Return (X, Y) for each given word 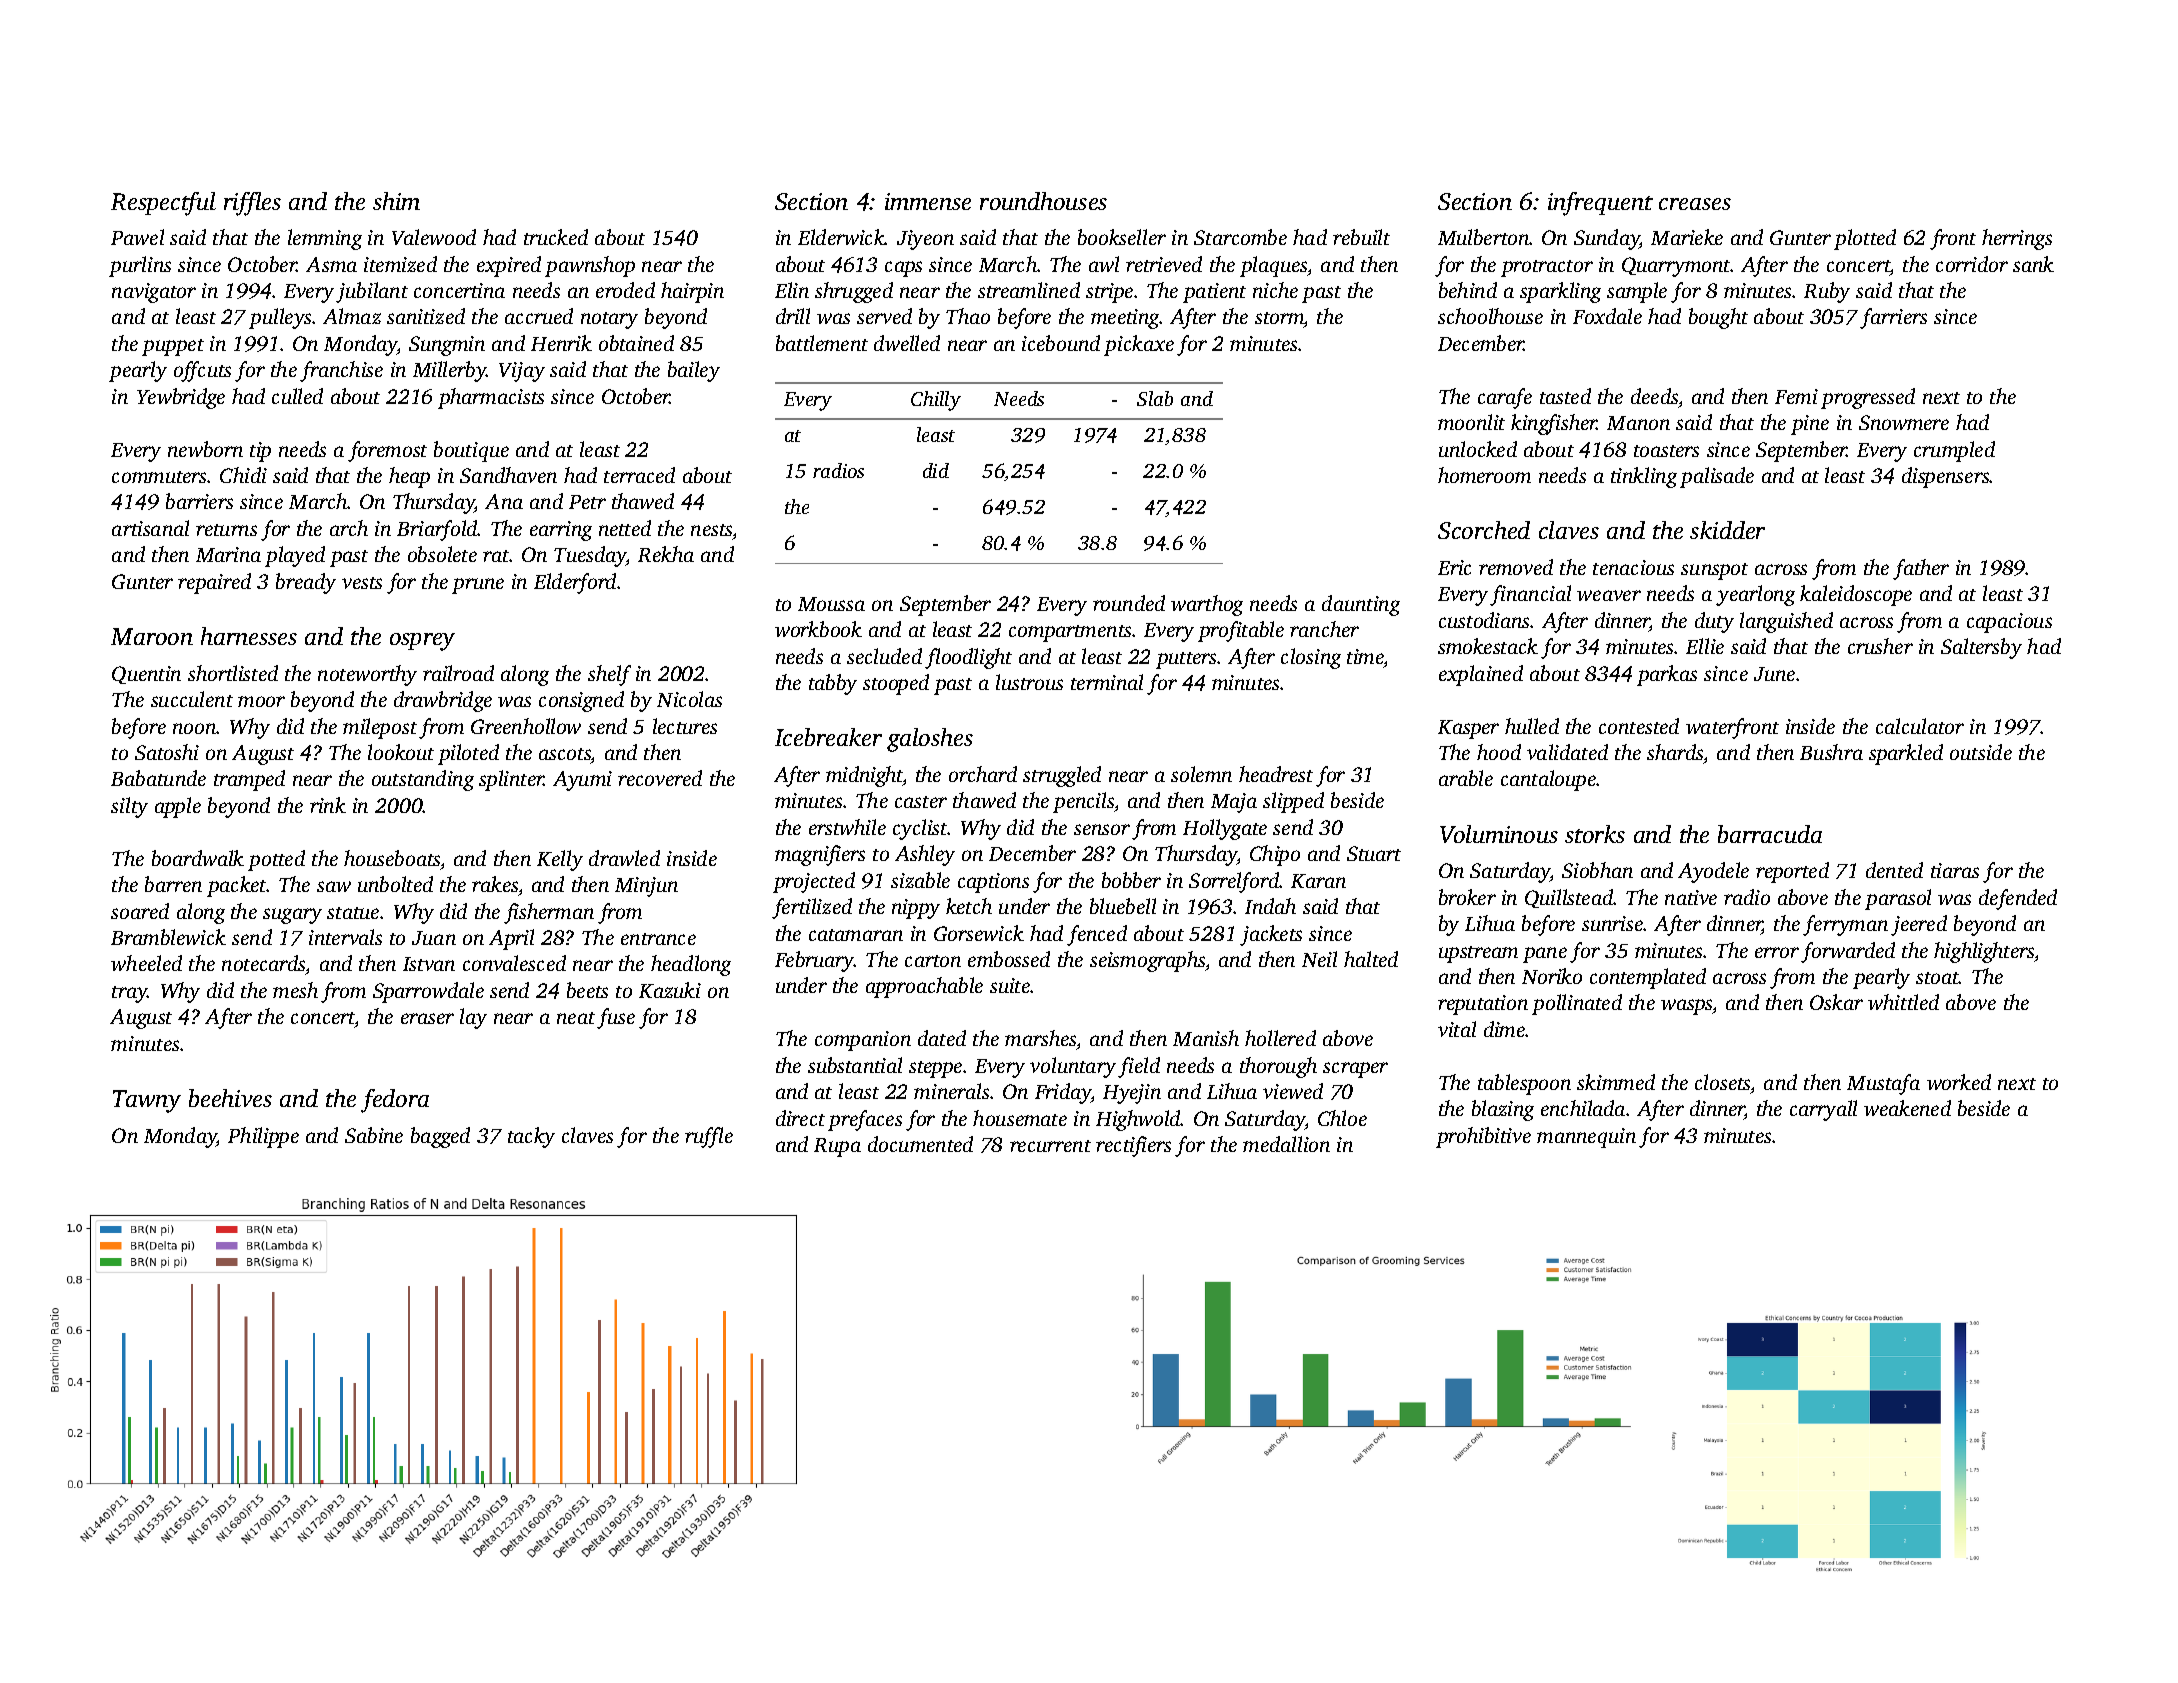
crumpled (1954, 451)
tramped (249, 780)
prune (478, 586)
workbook (818, 629)
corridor (1972, 264)
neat (576, 1018)
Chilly (936, 401)
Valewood (434, 237)
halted (1371, 959)
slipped (1293, 802)
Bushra (1831, 752)
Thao (968, 316)
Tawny (147, 1101)
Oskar (1836, 1002)
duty (1714, 622)
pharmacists (491, 398)
